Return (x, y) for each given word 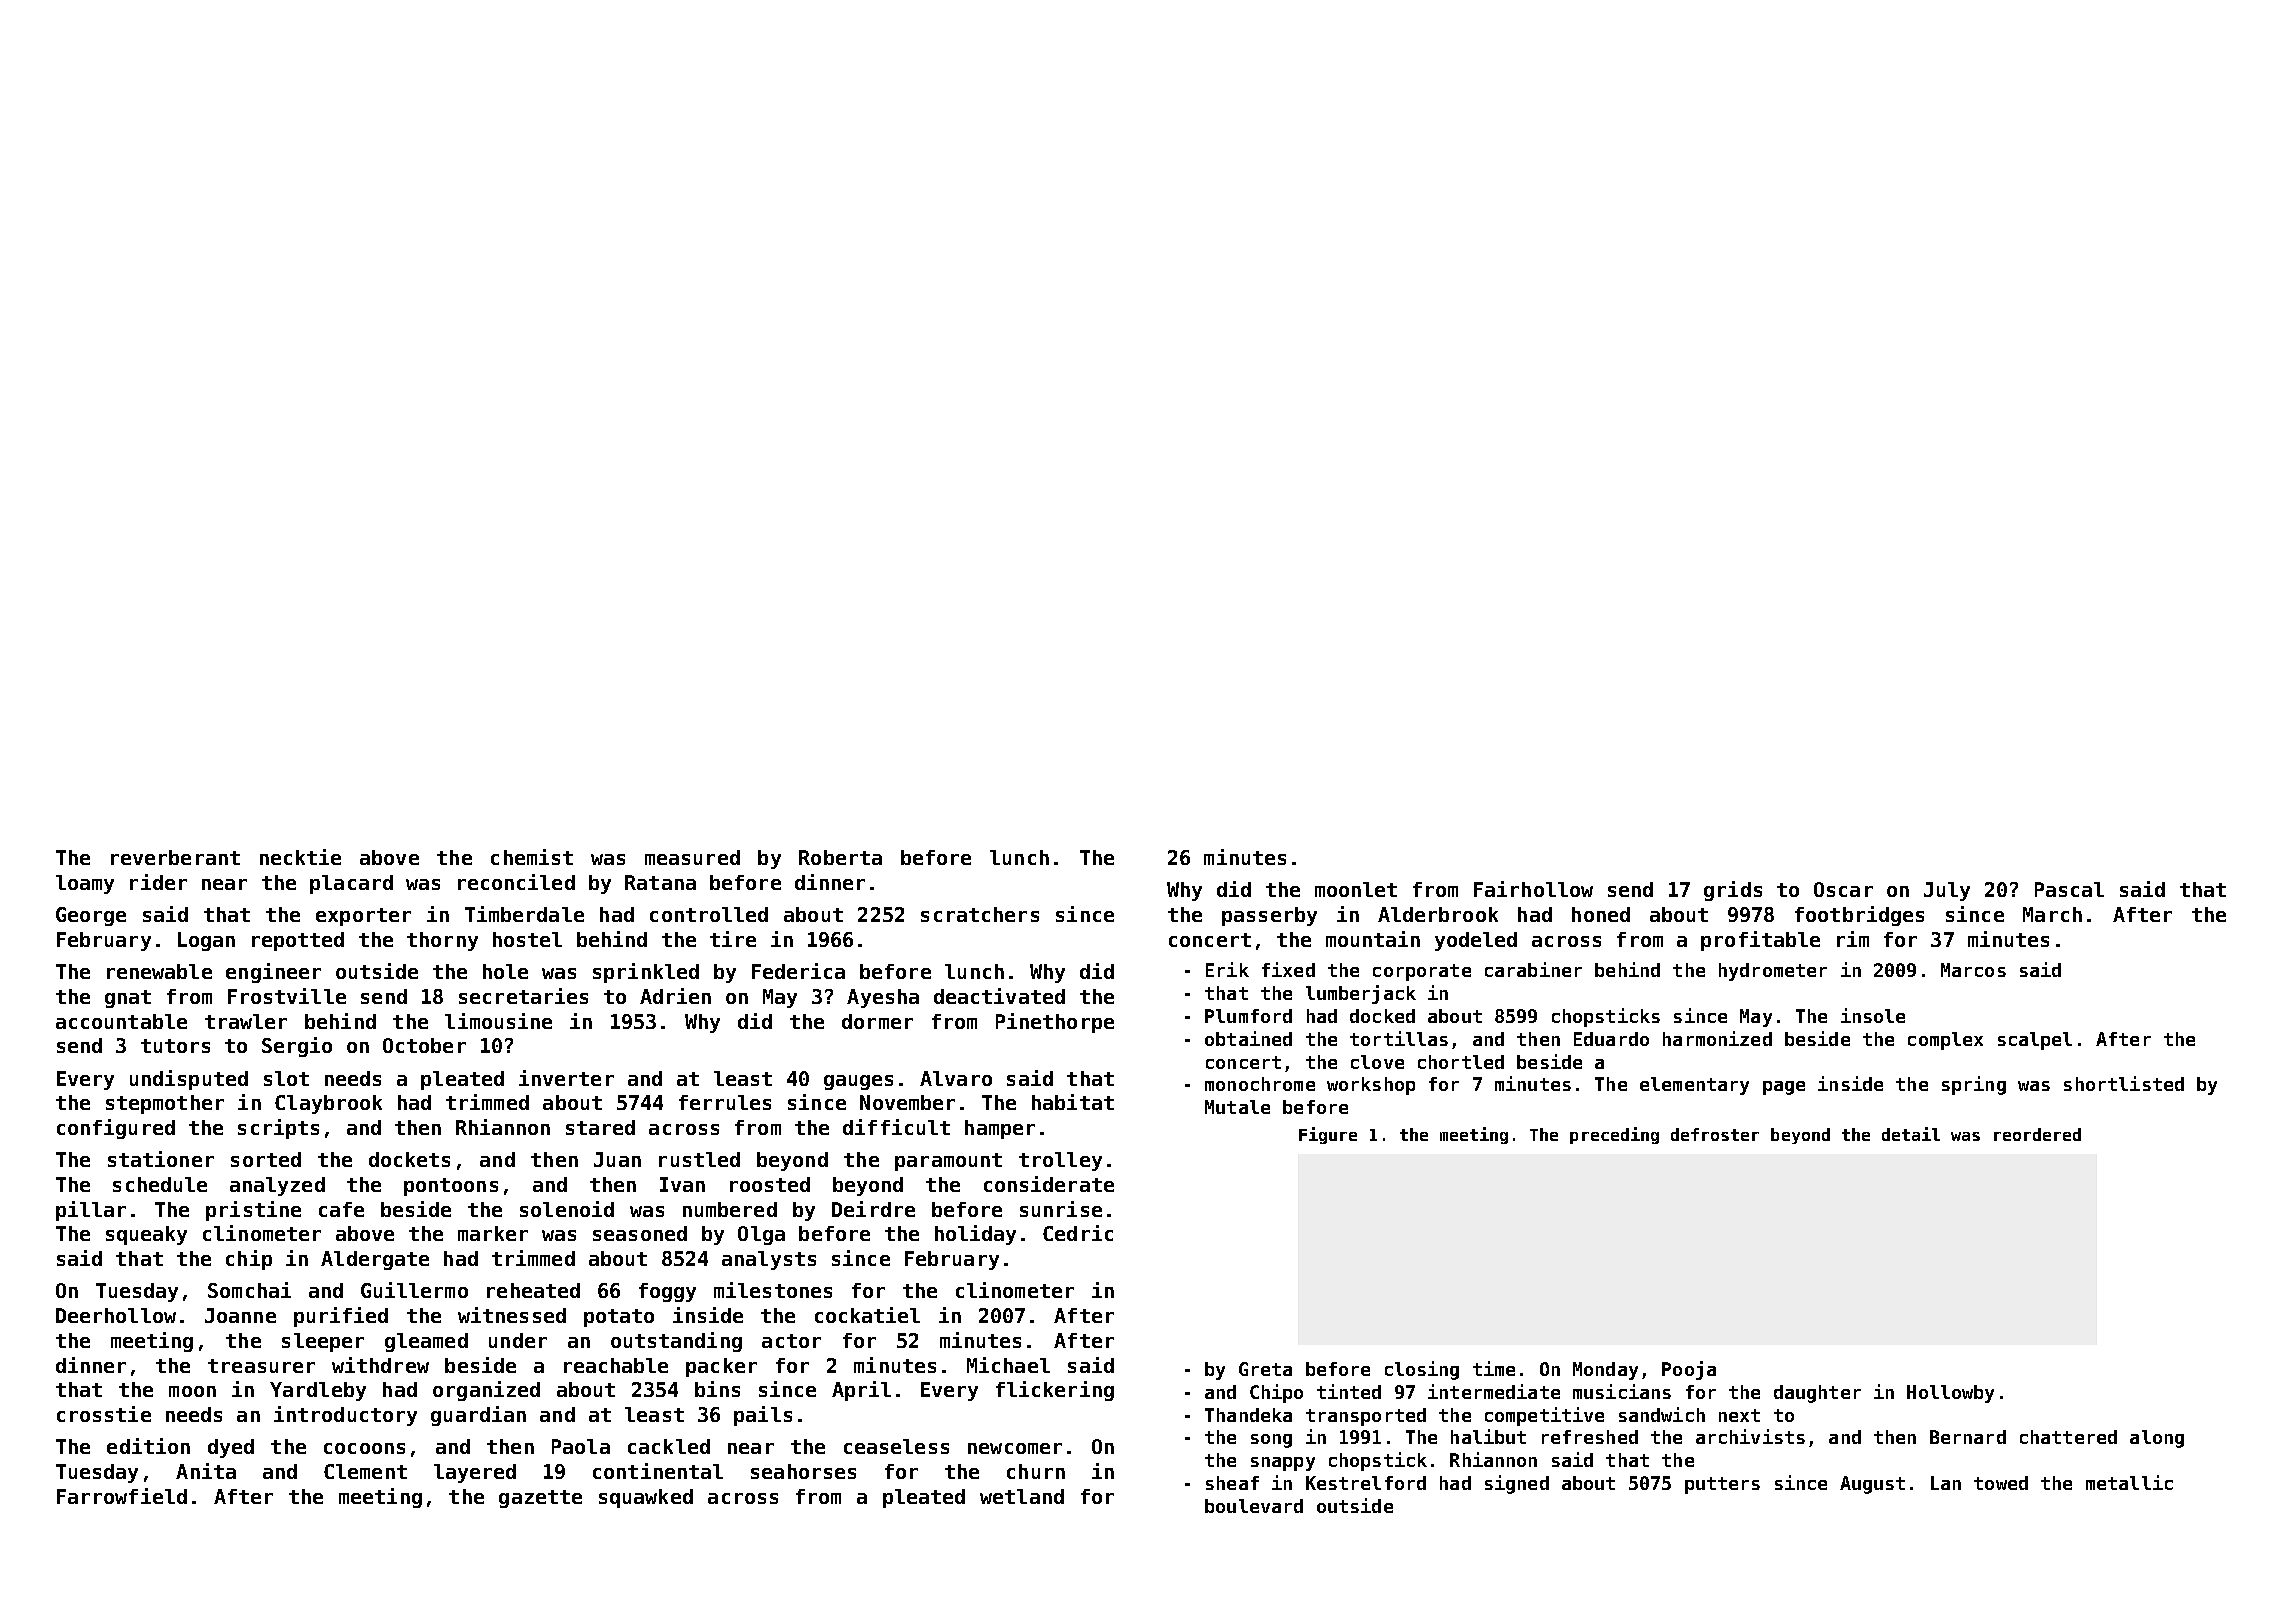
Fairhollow (1533, 889)
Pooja (1689, 1370)
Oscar (1843, 889)
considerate (1049, 1184)
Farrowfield (122, 1496)
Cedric (1078, 1233)
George (91, 916)
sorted (266, 1159)
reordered (2037, 1134)
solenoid (567, 1209)
